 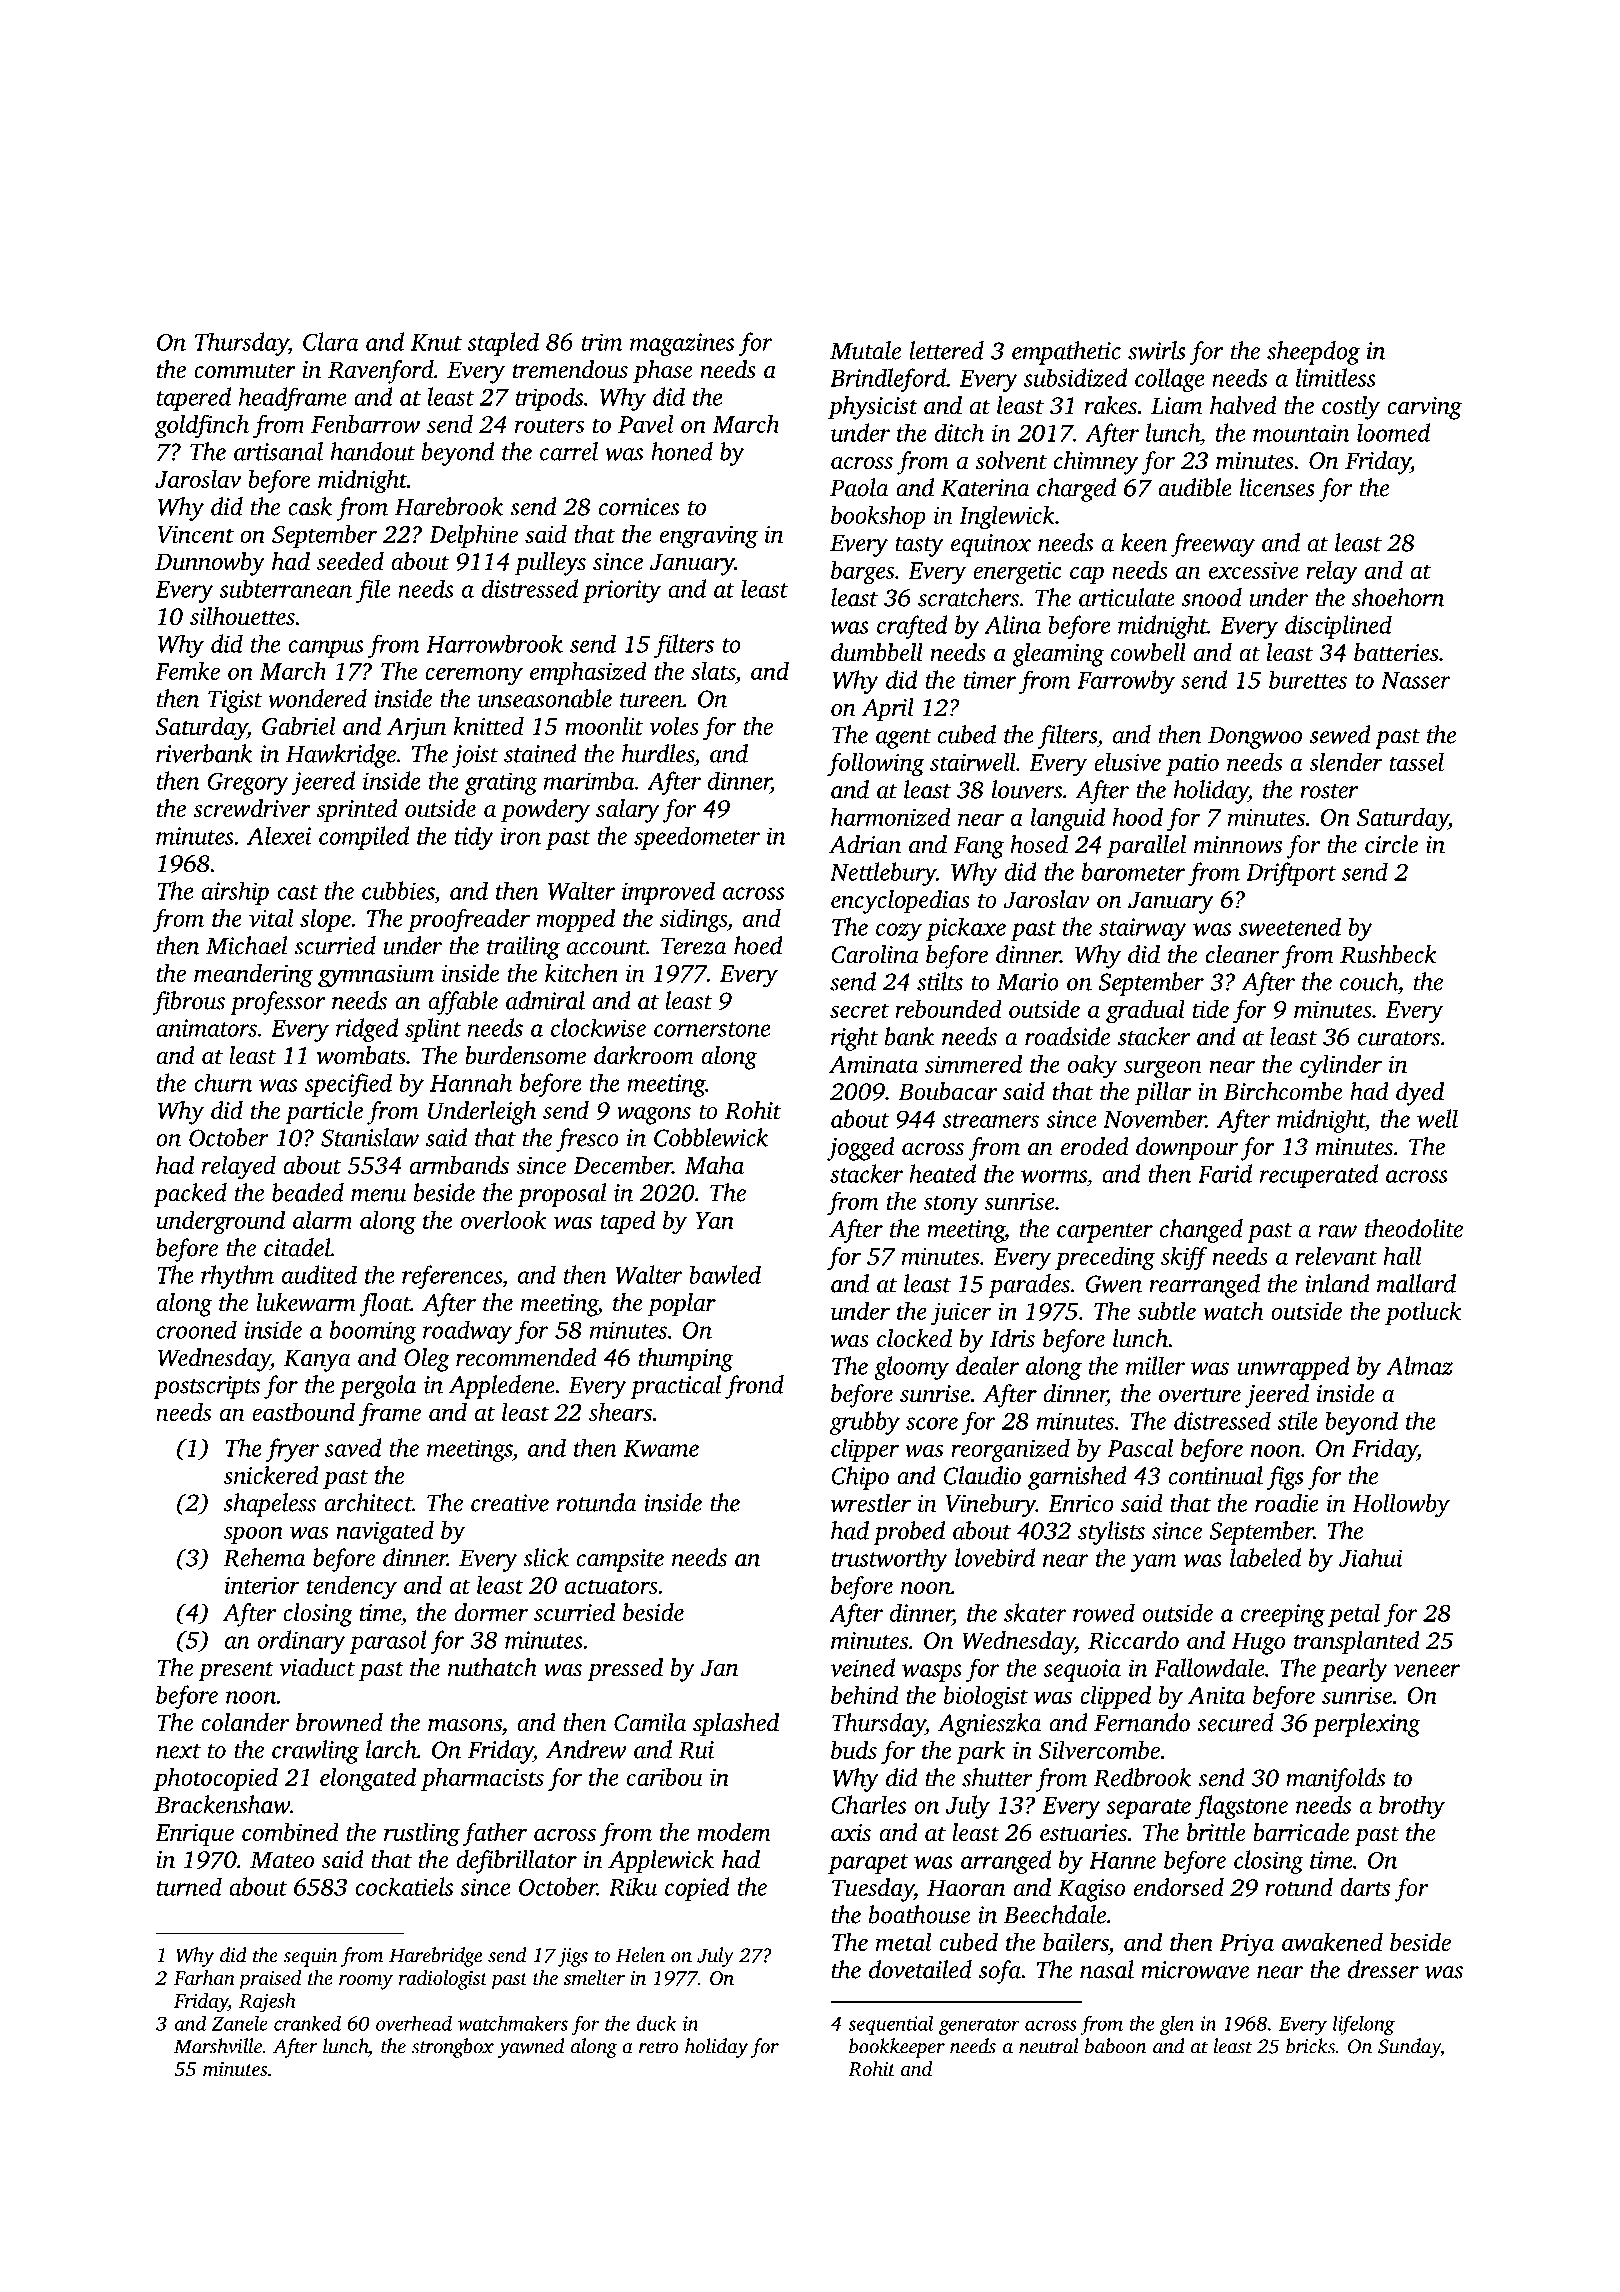 I want to click on sheepdog, so click(x=1313, y=353).
